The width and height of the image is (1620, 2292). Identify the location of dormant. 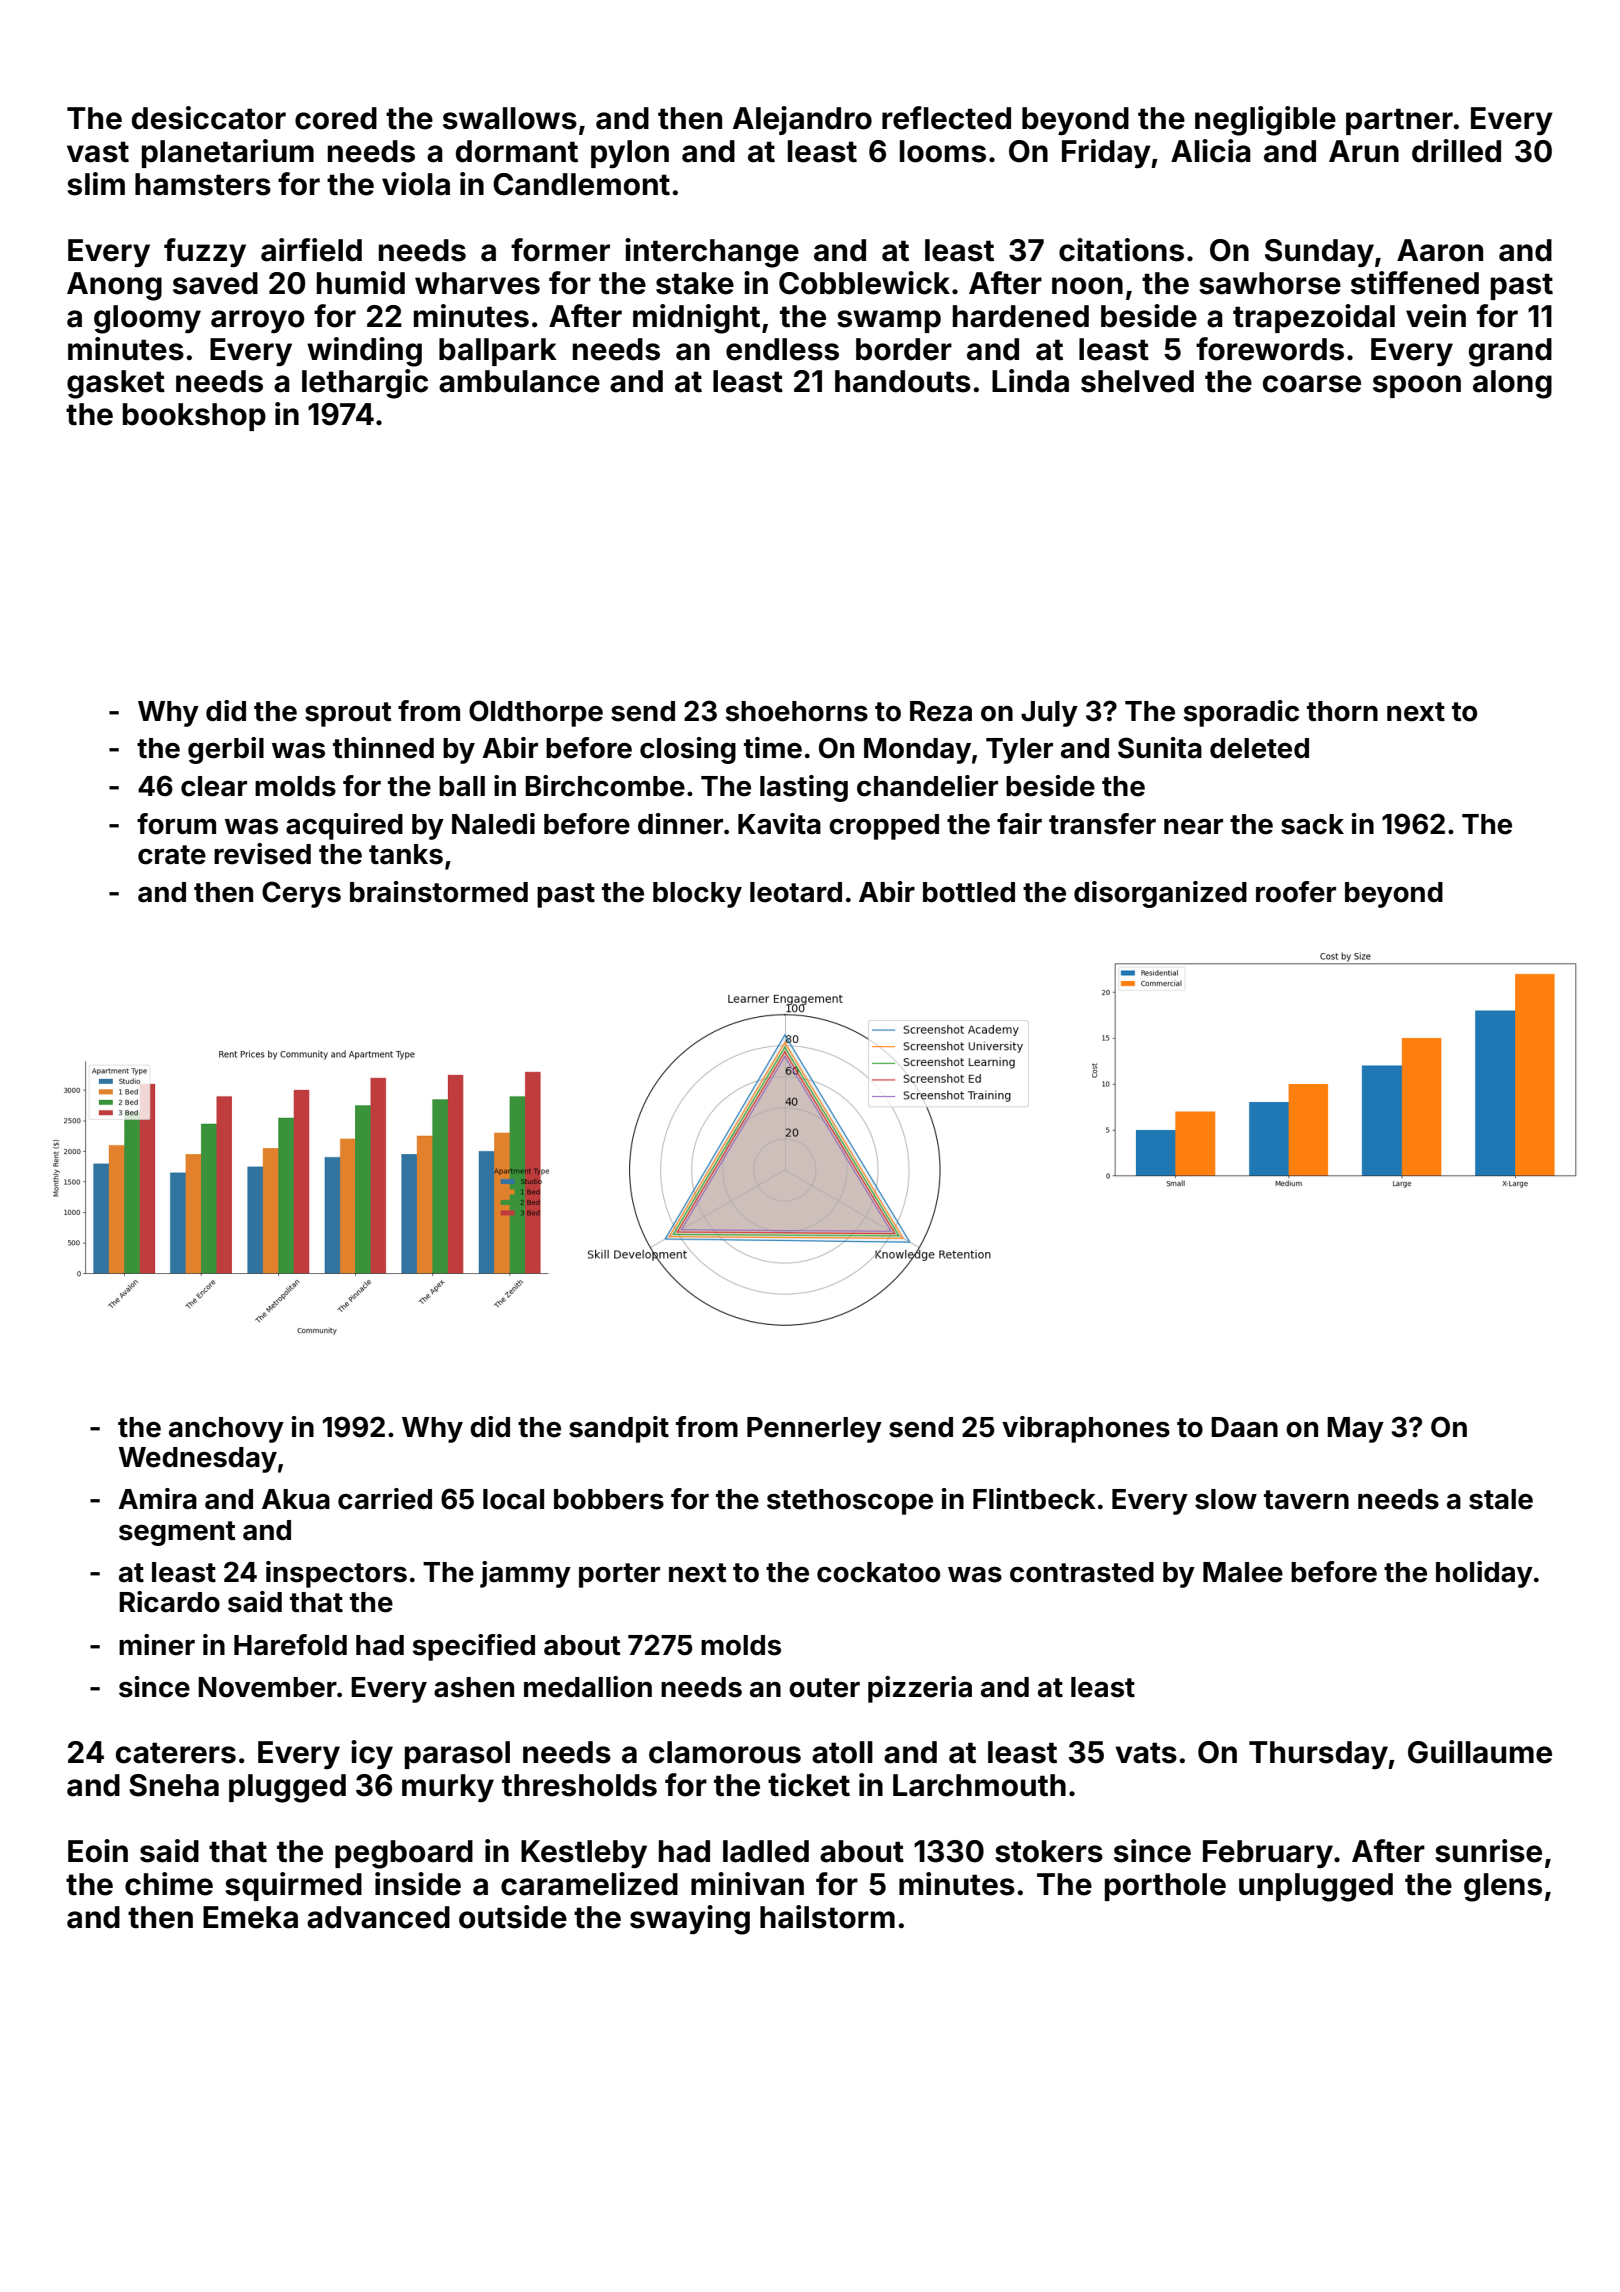
(517, 151).
